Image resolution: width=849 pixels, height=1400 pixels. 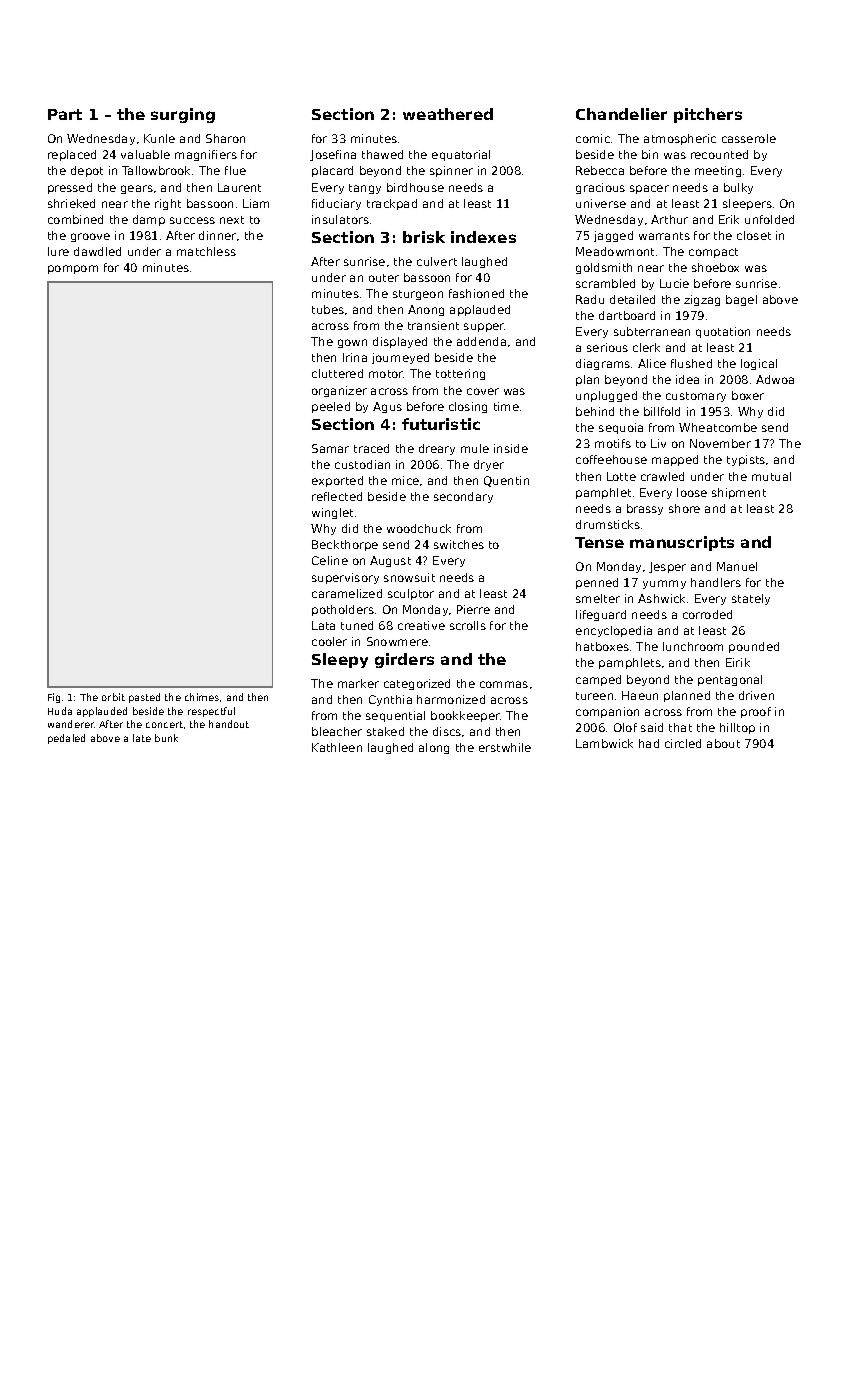 I want to click on erstwhile, so click(x=505, y=747).
